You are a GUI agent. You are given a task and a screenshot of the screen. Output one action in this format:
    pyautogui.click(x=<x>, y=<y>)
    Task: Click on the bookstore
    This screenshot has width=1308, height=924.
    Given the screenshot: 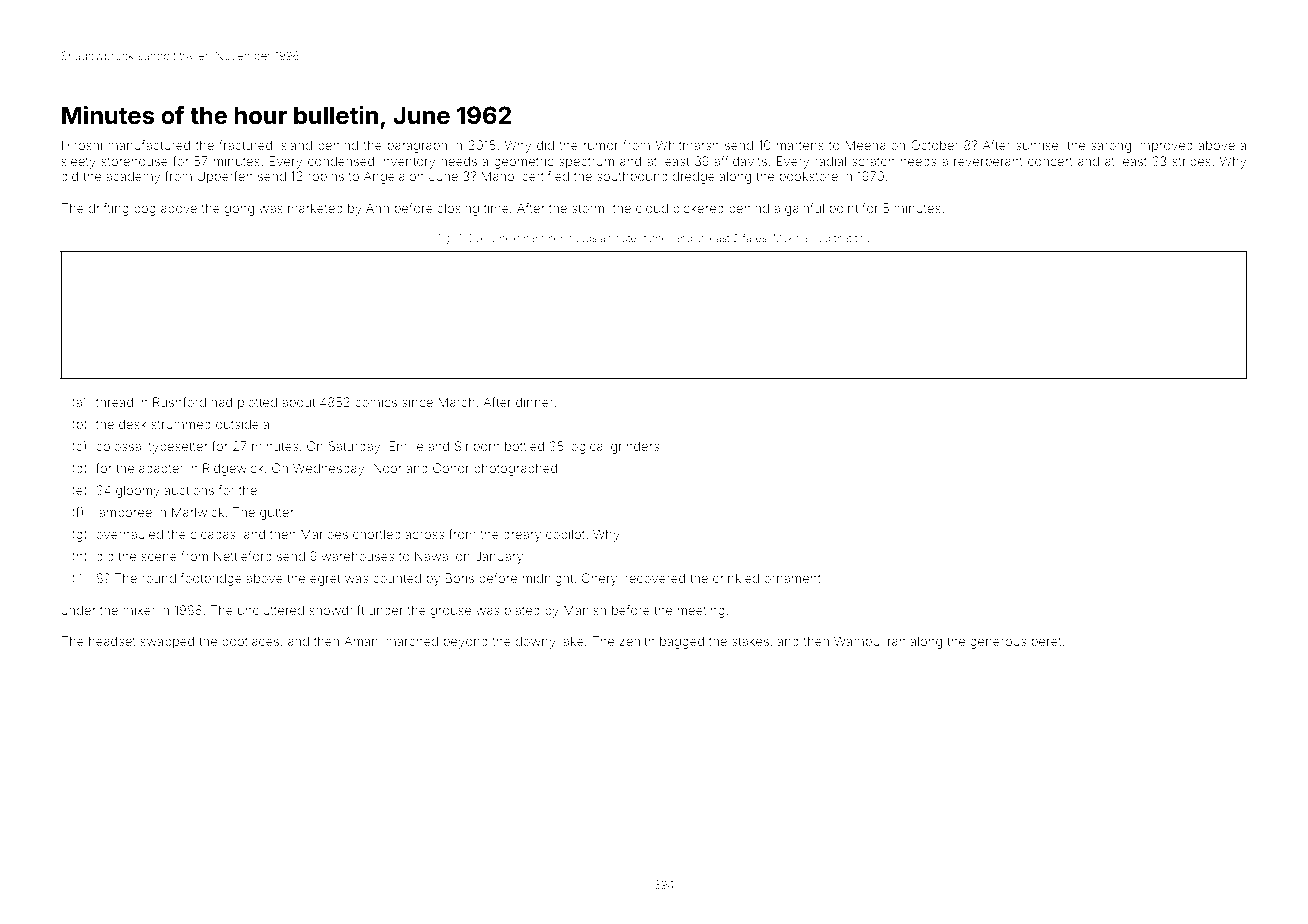 What is the action you would take?
    pyautogui.click(x=809, y=176)
